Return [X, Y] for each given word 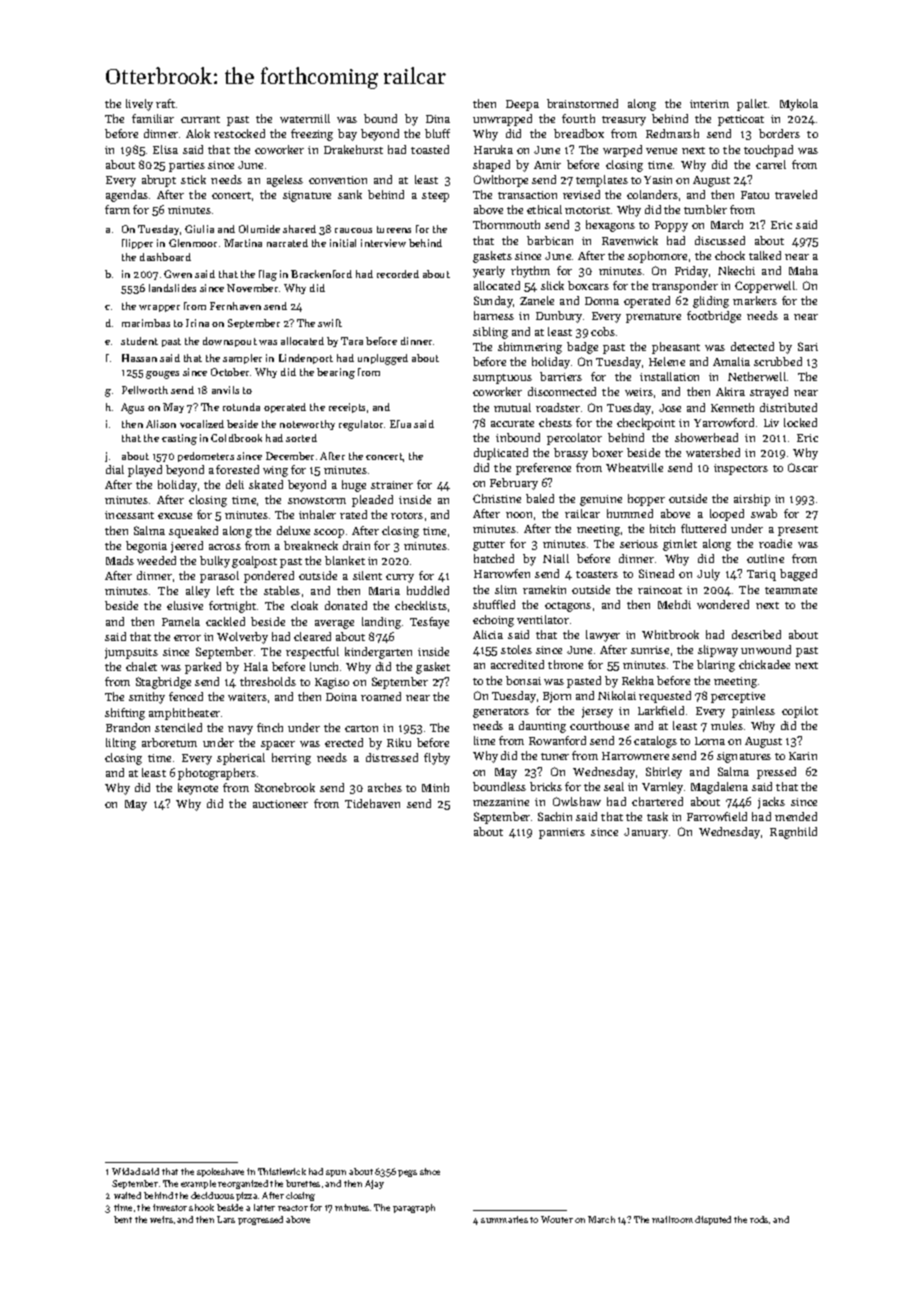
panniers [562, 833]
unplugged [383, 359]
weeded [156, 560]
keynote [198, 789]
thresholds [268, 681]
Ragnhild [793, 833]
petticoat [741, 120]
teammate [791, 590]
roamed [381, 696]
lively [139, 105]
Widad [126, 1171]
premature [653, 318]
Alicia [488, 634]
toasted [430, 149]
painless [753, 712]
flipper [137, 244]
